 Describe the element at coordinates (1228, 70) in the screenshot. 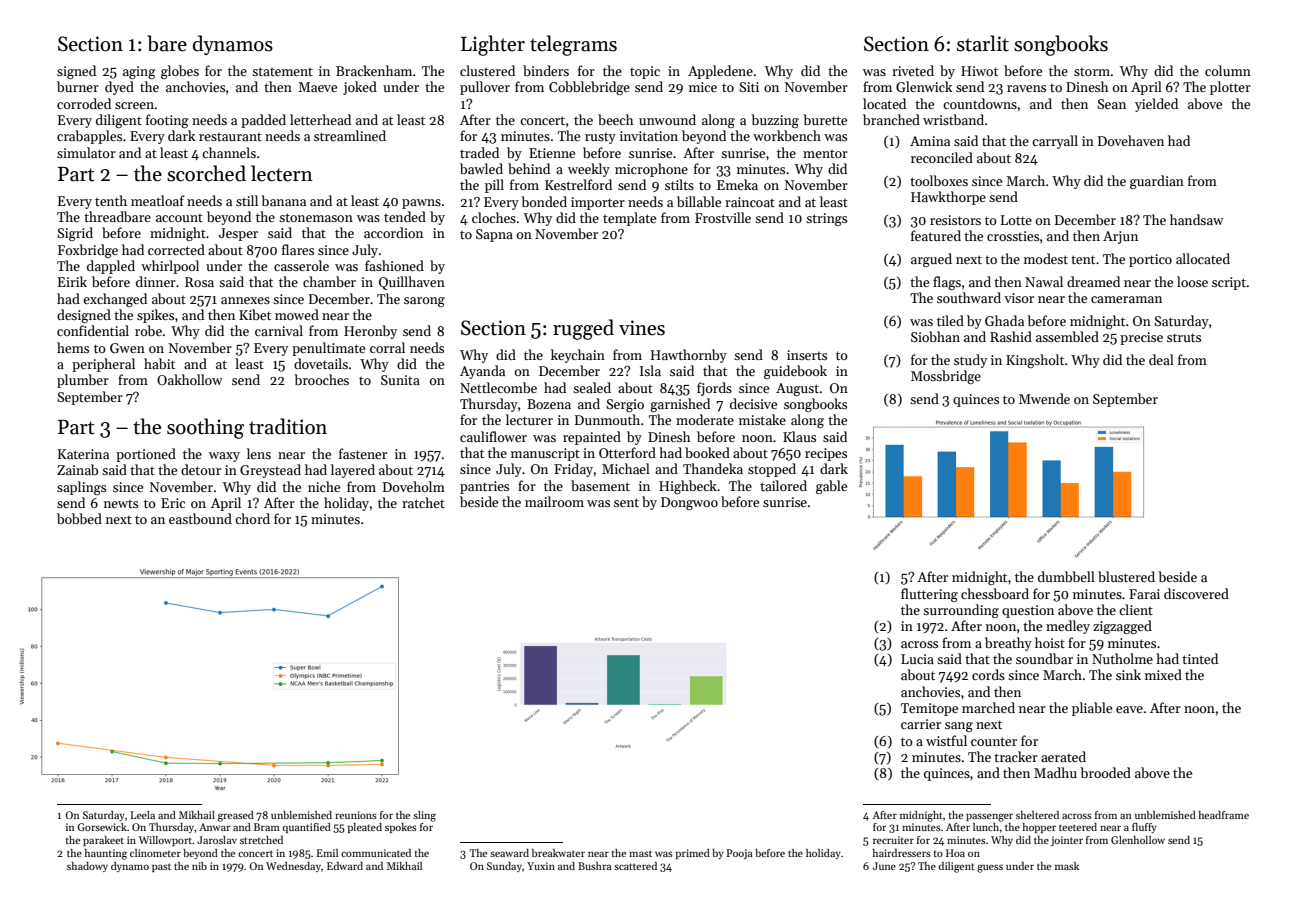

I see `column` at that location.
